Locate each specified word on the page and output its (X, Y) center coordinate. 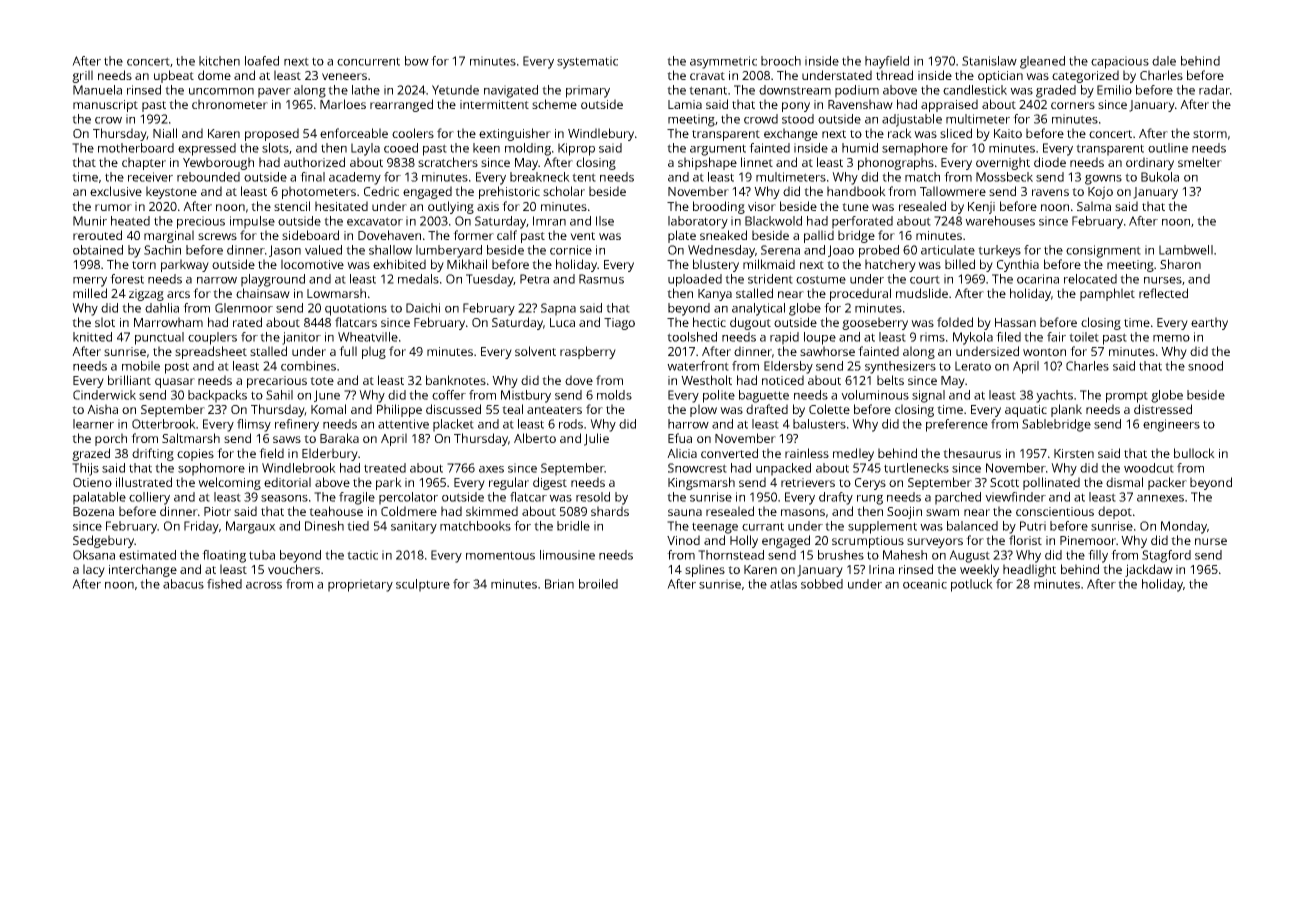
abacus (183, 584)
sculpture (423, 585)
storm (1210, 134)
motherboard (136, 148)
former (473, 235)
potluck (972, 585)
